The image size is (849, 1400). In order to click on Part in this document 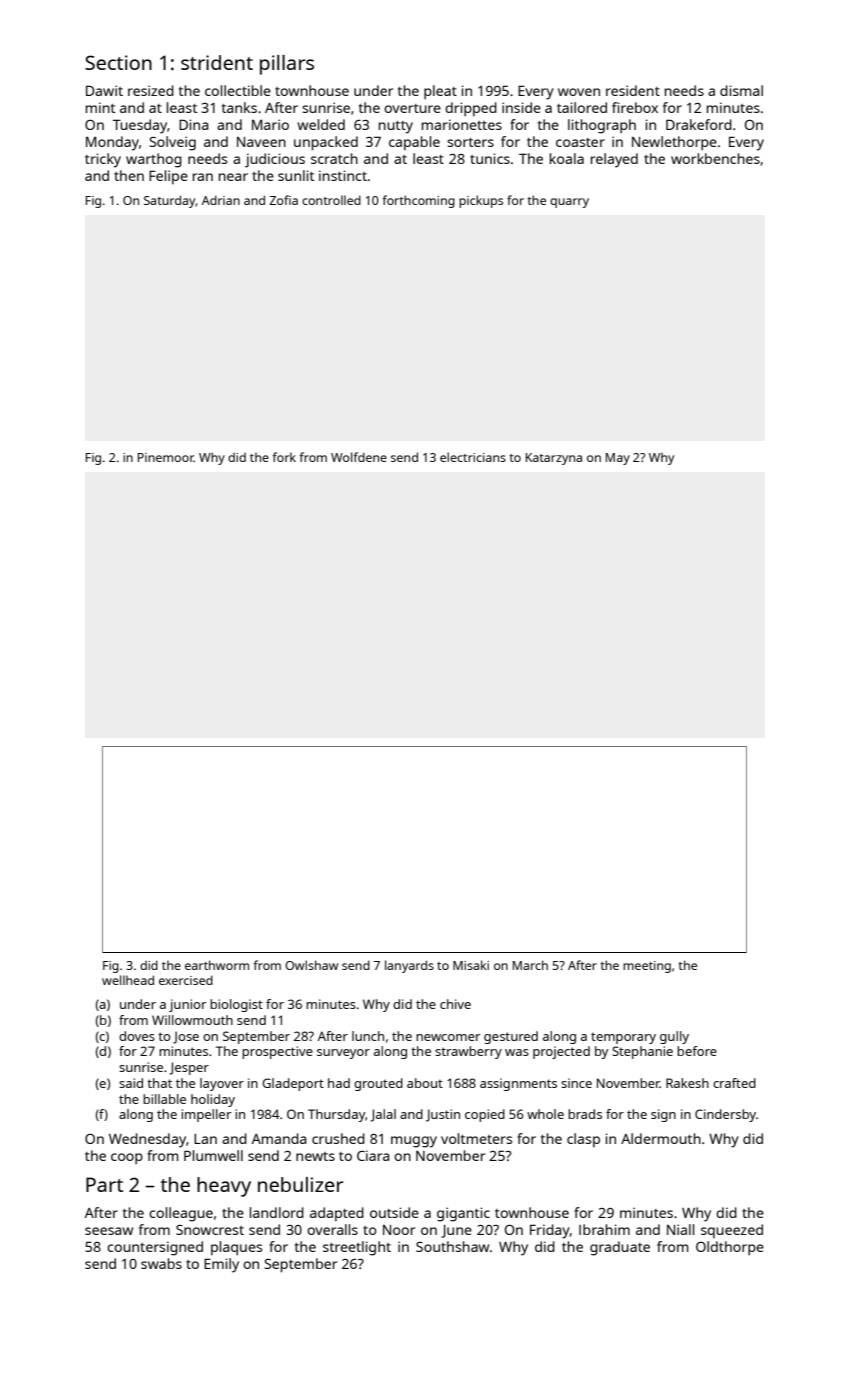, I will do `click(104, 1184)`.
